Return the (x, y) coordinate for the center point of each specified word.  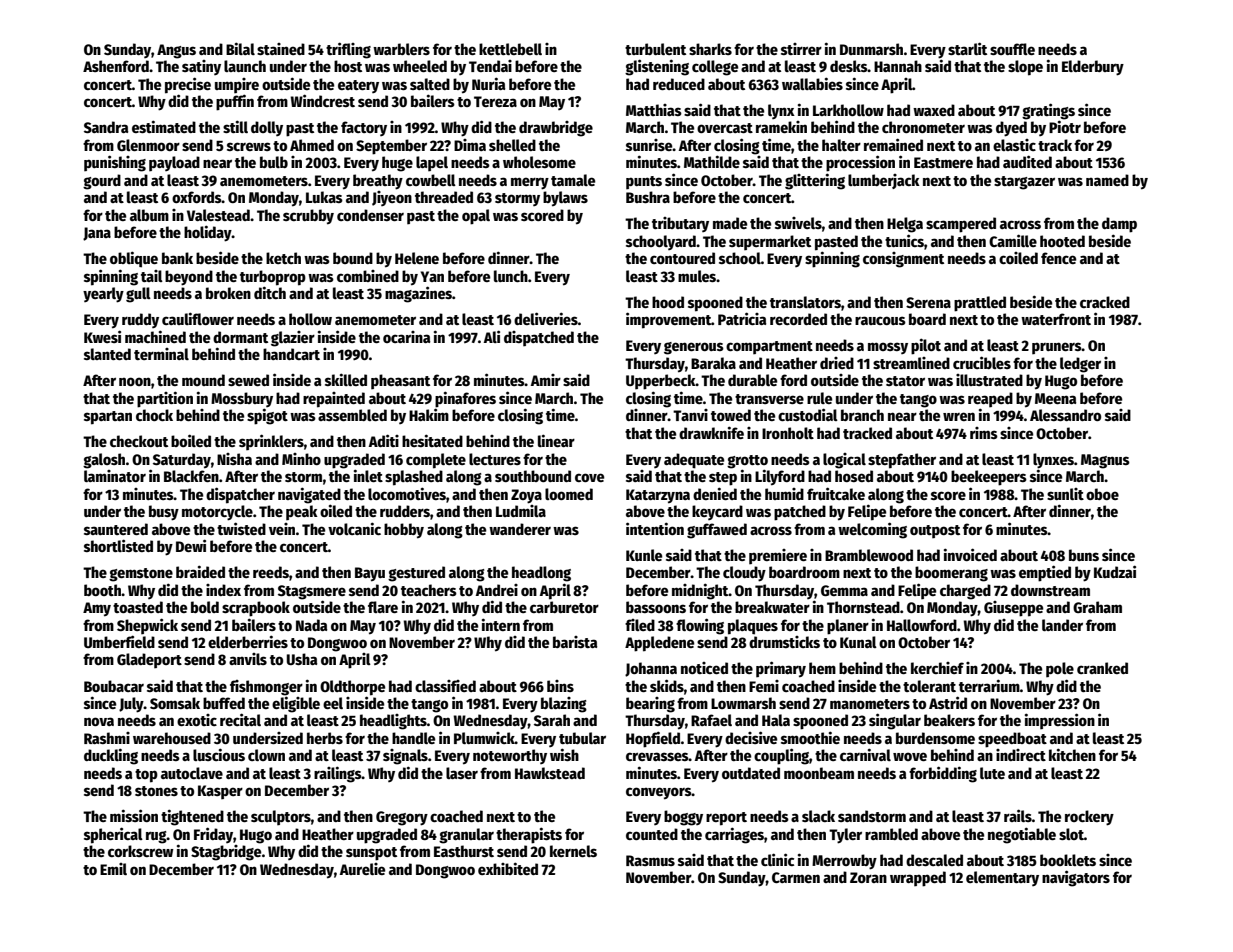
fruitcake (836, 493)
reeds (271, 572)
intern (501, 624)
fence (1058, 258)
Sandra (106, 127)
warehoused (172, 738)
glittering (815, 181)
